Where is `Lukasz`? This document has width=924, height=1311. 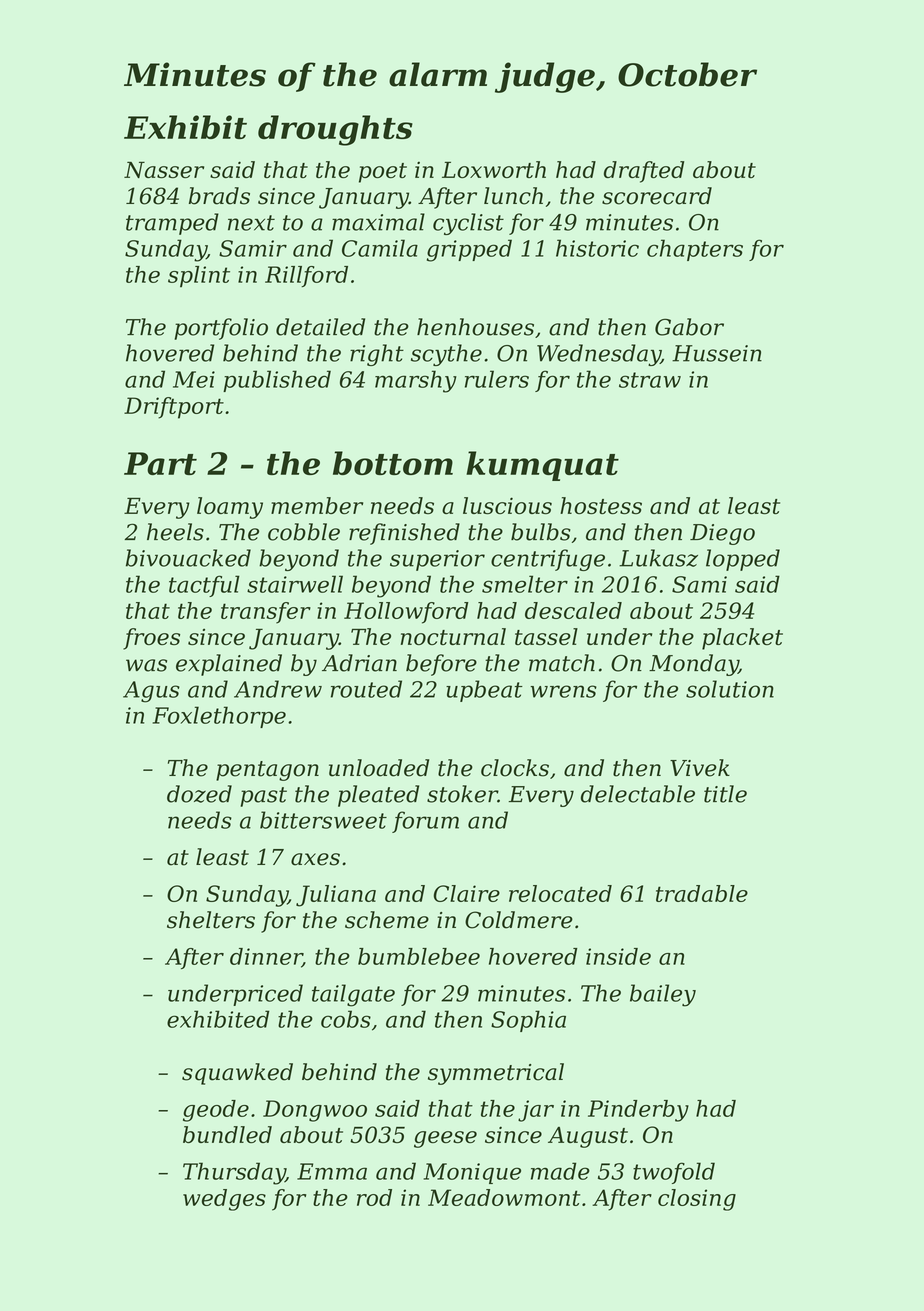 Lukasz is located at coordinates (658, 558).
